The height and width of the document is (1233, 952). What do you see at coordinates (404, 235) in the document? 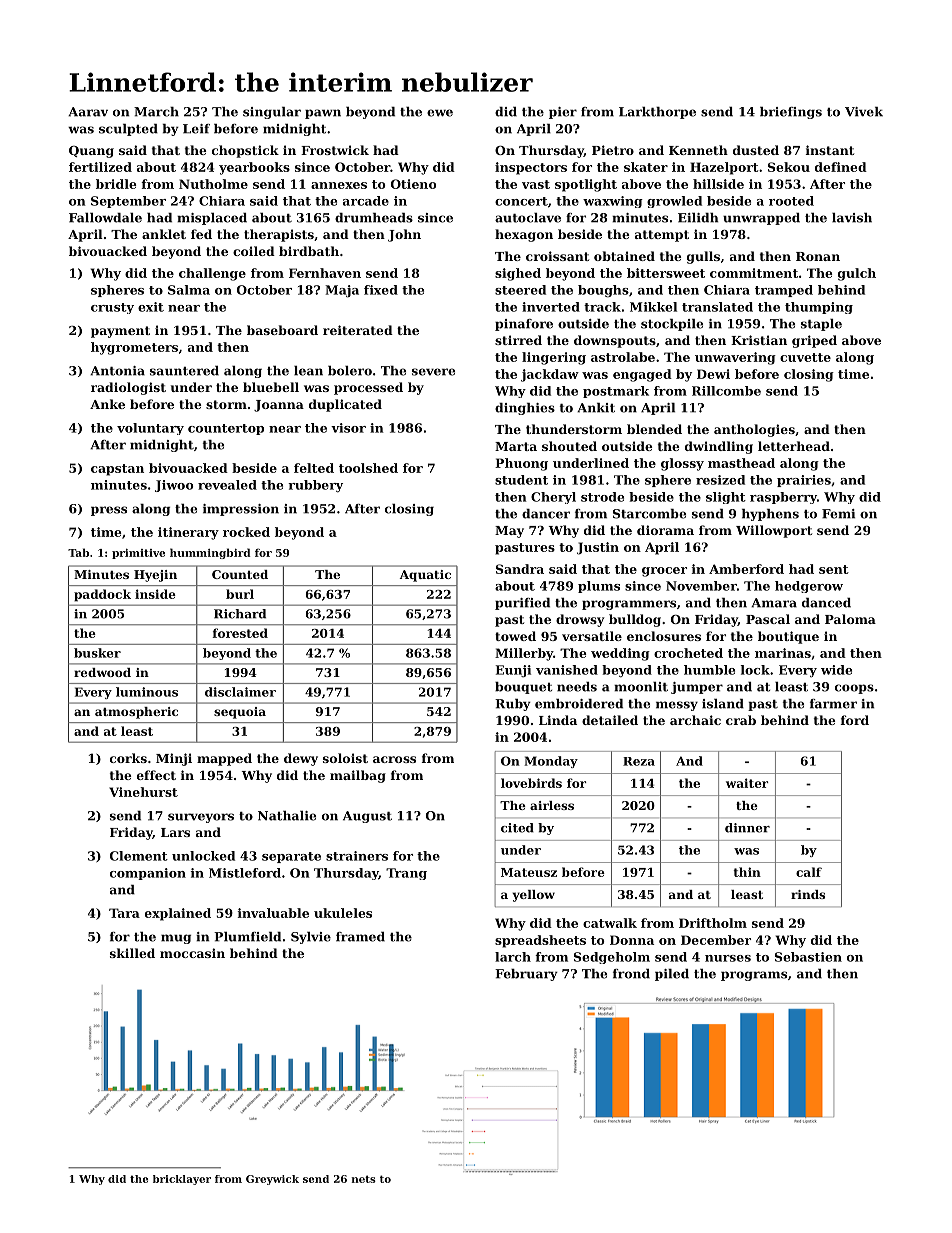
I see `John` at bounding box center [404, 235].
